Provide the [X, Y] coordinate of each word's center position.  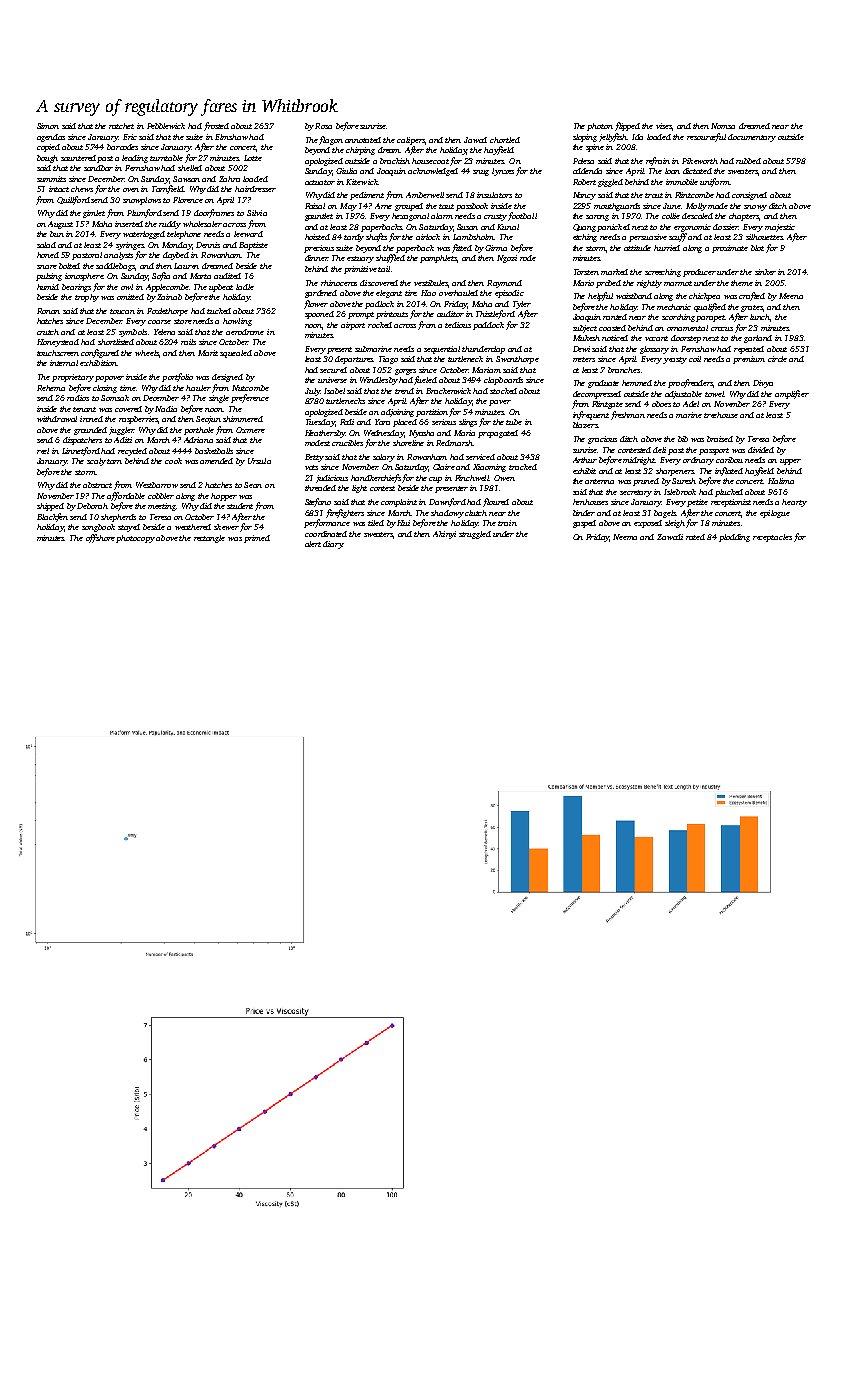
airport [353, 326]
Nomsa [723, 126]
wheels [147, 353]
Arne [383, 206]
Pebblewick [166, 126]
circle [777, 359]
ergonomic [692, 228]
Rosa [323, 126]
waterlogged [144, 235]
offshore [100, 538]
